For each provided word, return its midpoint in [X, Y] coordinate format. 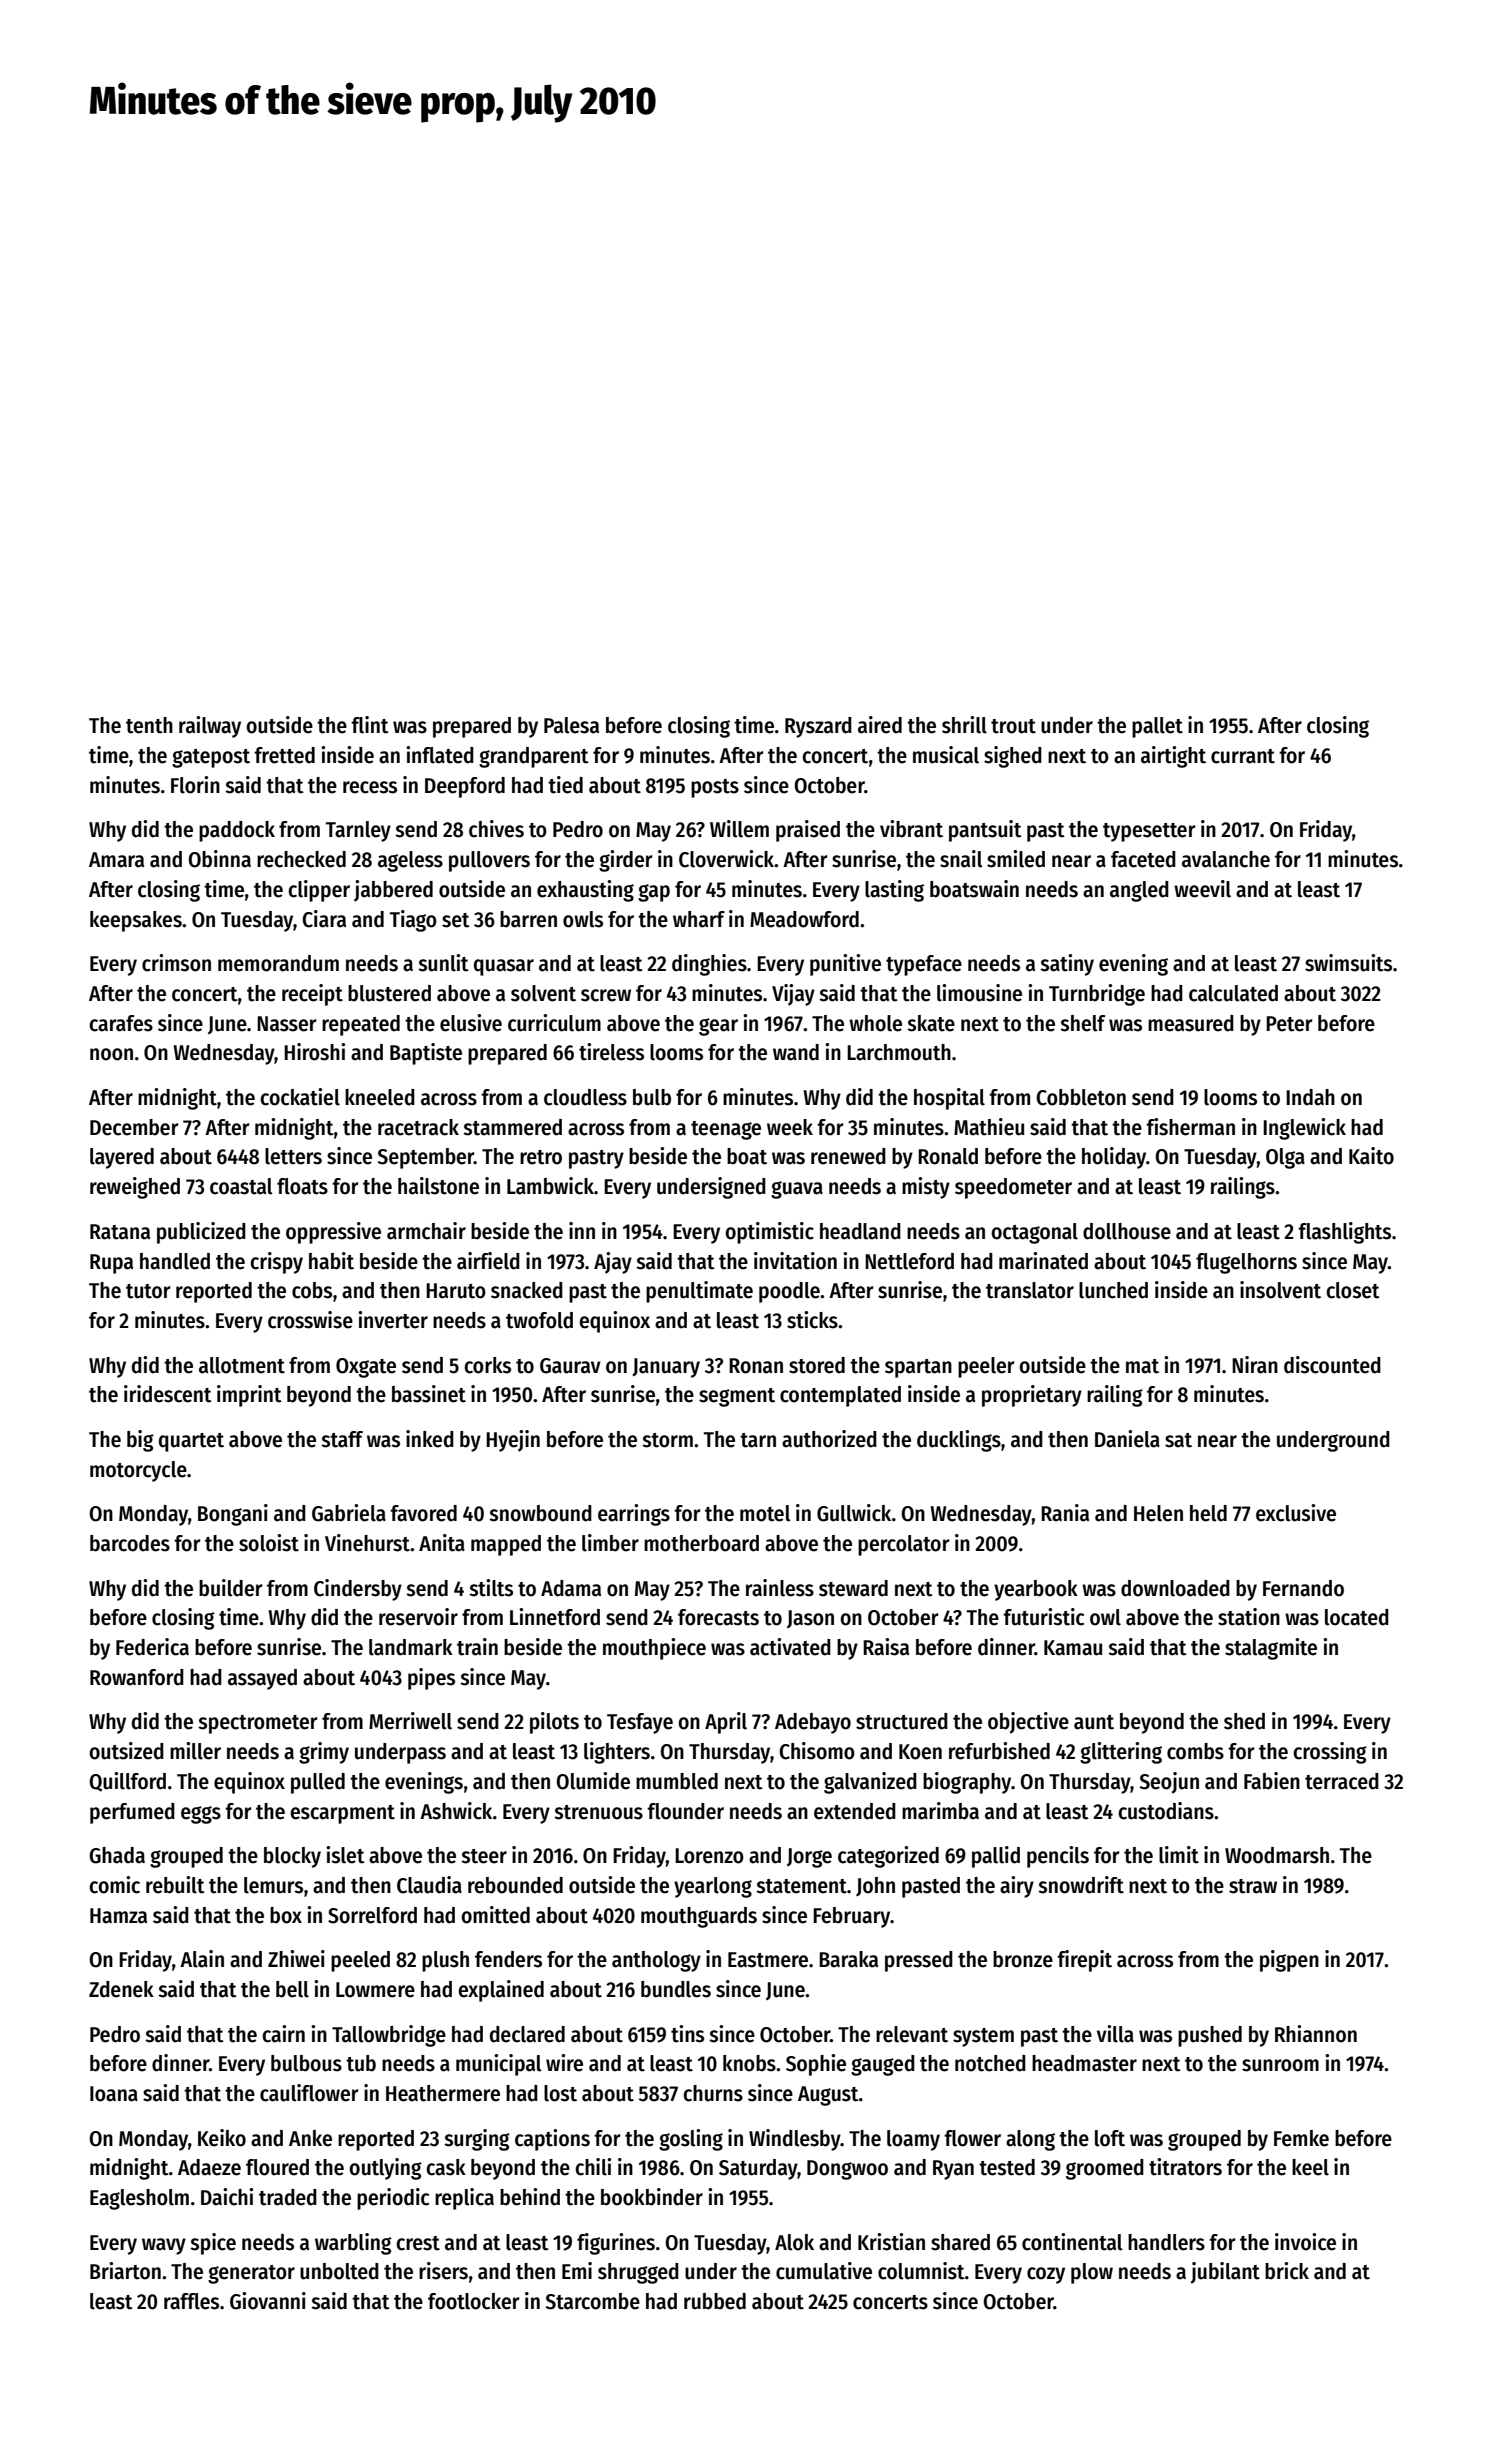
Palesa [571, 725]
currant [1243, 756]
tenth [149, 725]
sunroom [1280, 2065]
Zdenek [121, 1989]
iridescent [168, 1394]
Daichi [227, 2197]
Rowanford [137, 1677]
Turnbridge [1097, 995]
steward [853, 1588]
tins [687, 2034]
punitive [845, 965]
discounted [1332, 1365]
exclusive [1296, 1513]
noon [111, 1054]
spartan [918, 1368]
